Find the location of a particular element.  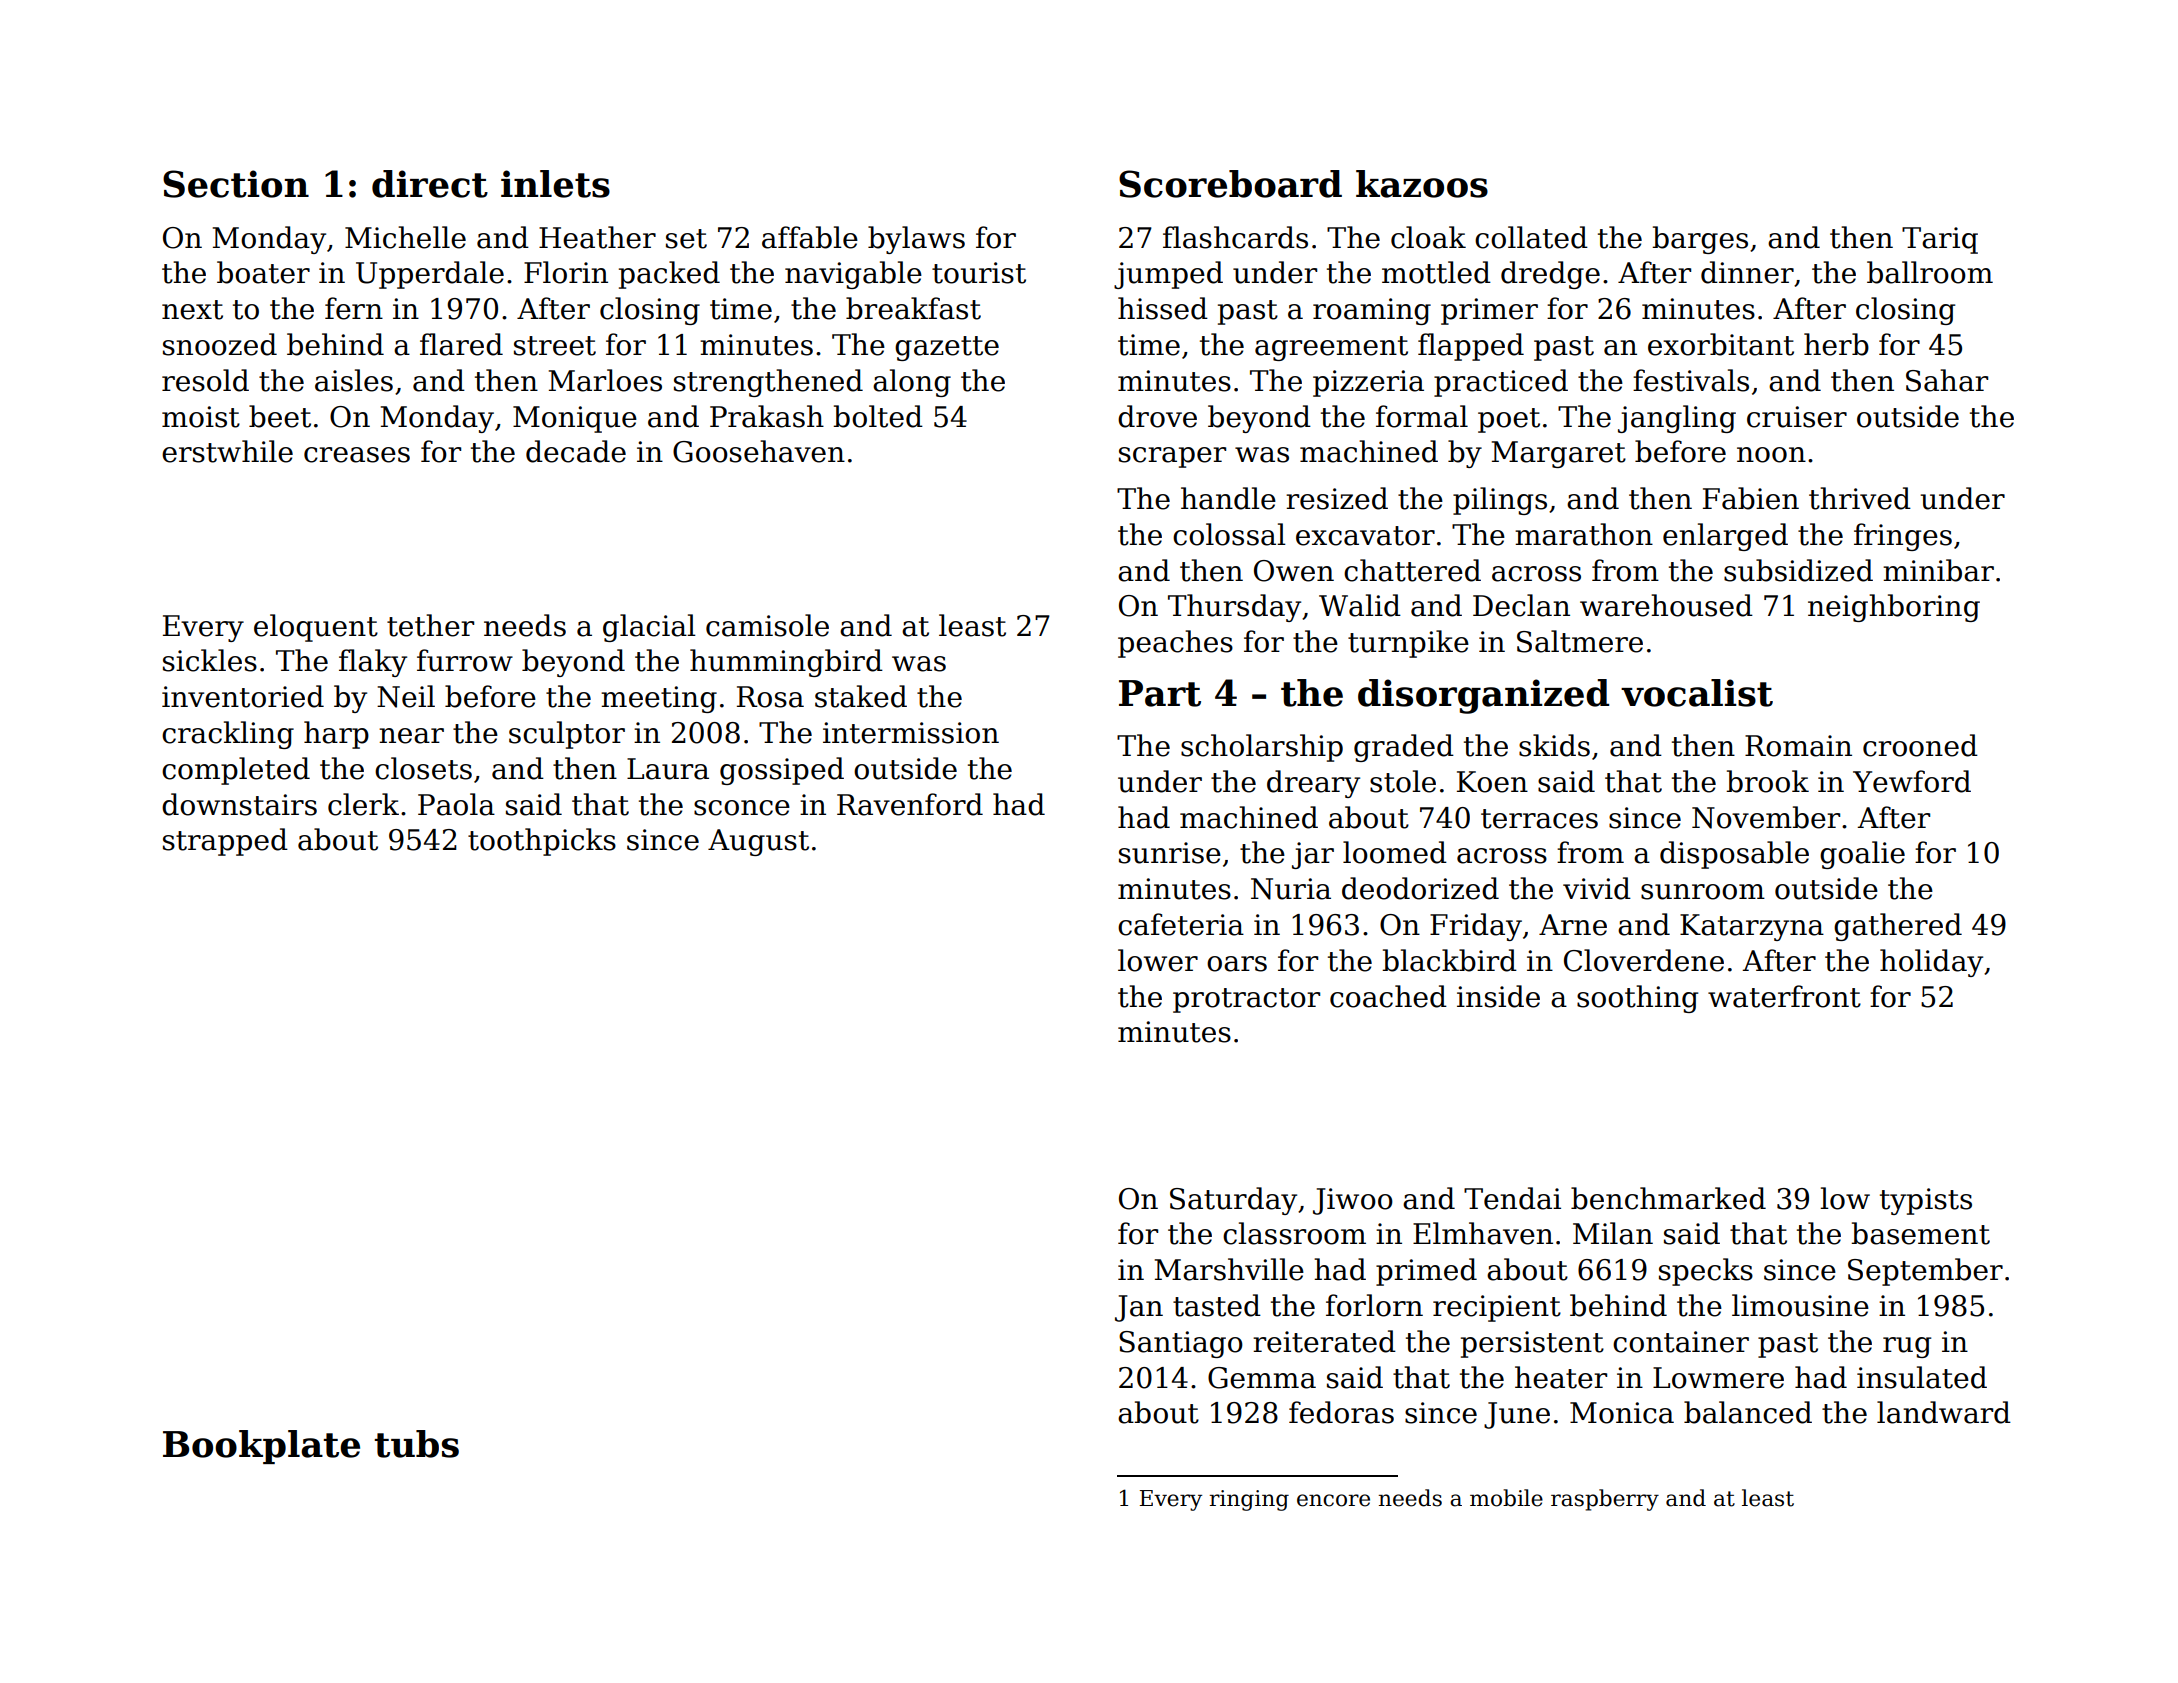

balanced is located at coordinates (1748, 1412).
